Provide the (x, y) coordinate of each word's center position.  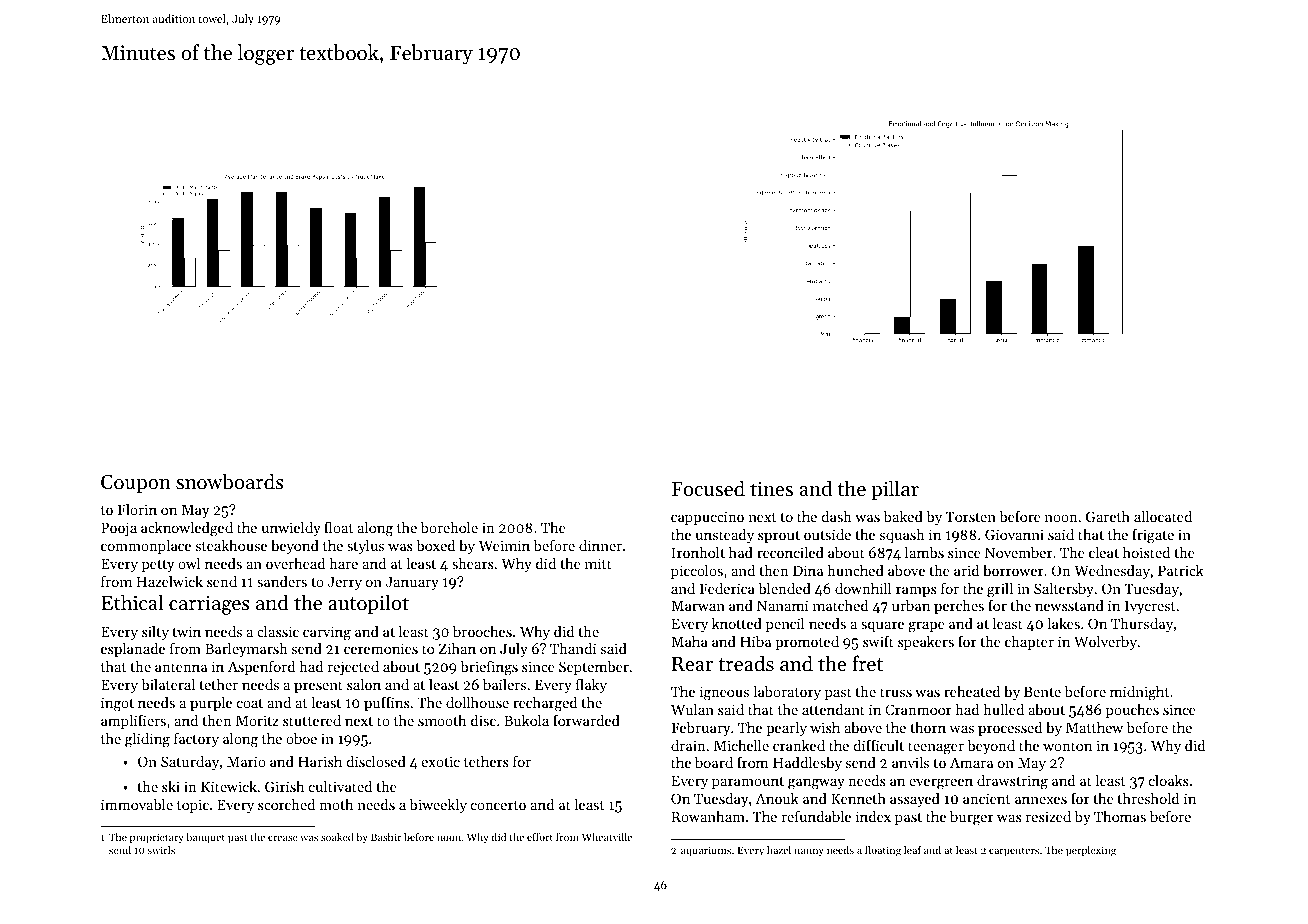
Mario (246, 761)
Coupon (136, 483)
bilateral (168, 684)
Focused (708, 488)
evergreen (941, 784)
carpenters (1014, 851)
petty (158, 566)
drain (688, 745)
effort (540, 837)
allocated (1163, 516)
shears (473, 563)
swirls (161, 850)
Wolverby (1105, 643)
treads (746, 663)
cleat (1104, 552)
